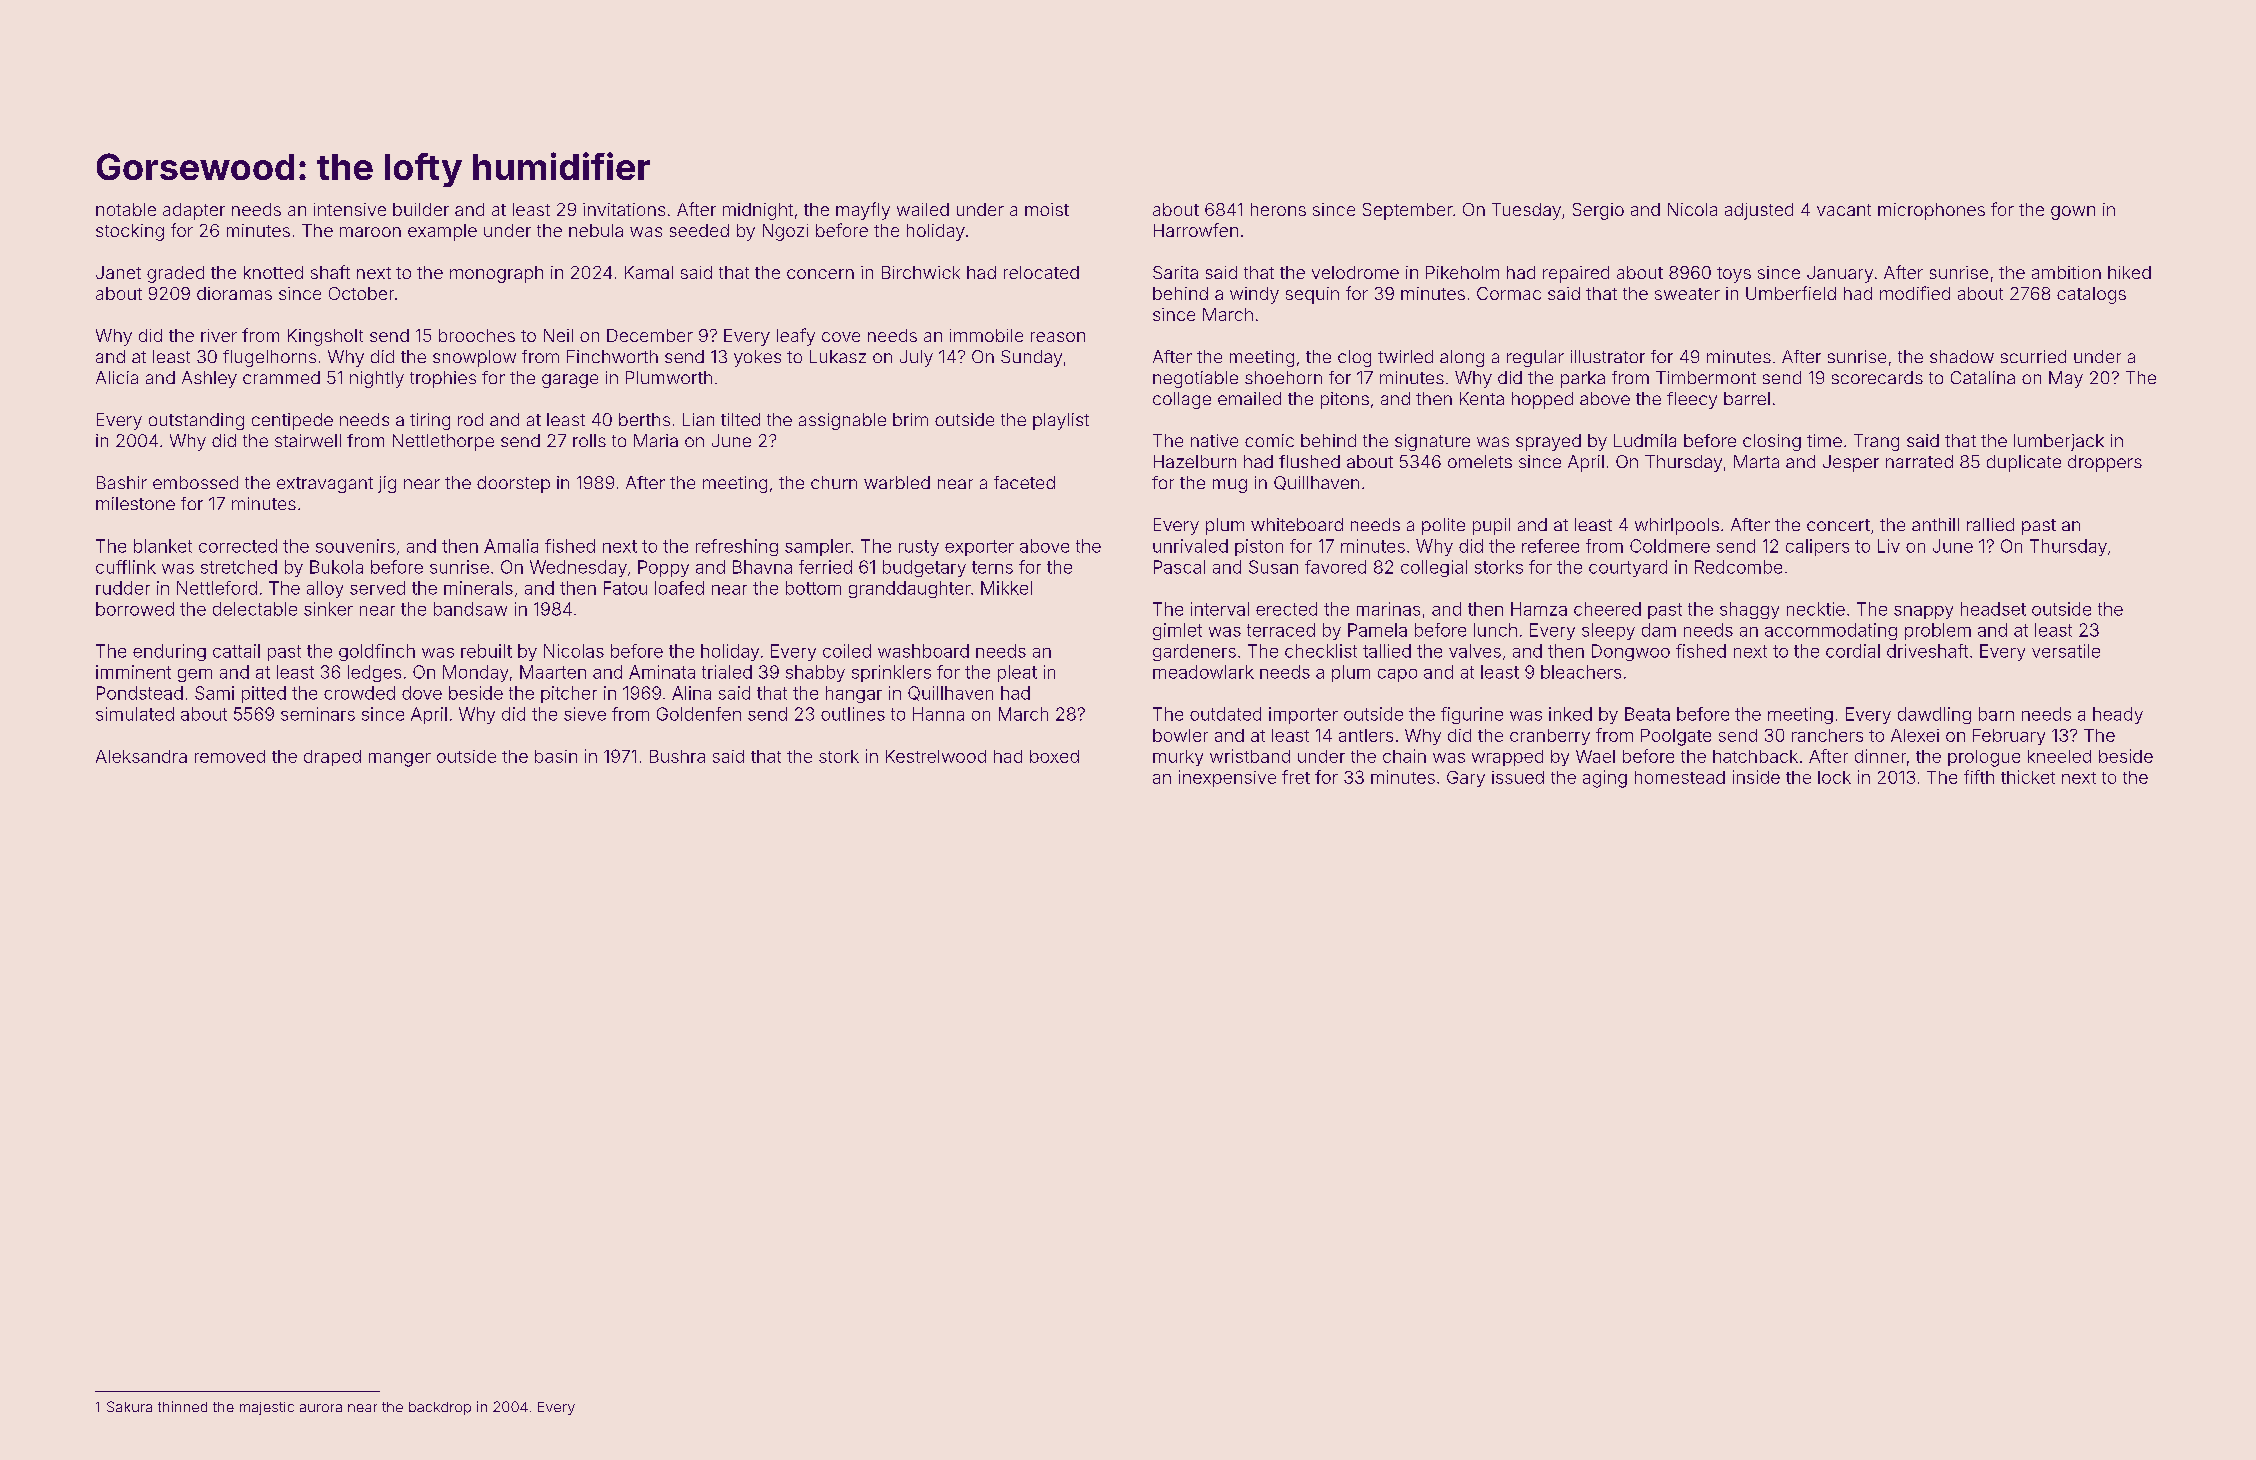 Image resolution: width=2256 pixels, height=1460 pixels. What do you see at coordinates (1408, 211) in the screenshot?
I see `September` at bounding box center [1408, 211].
